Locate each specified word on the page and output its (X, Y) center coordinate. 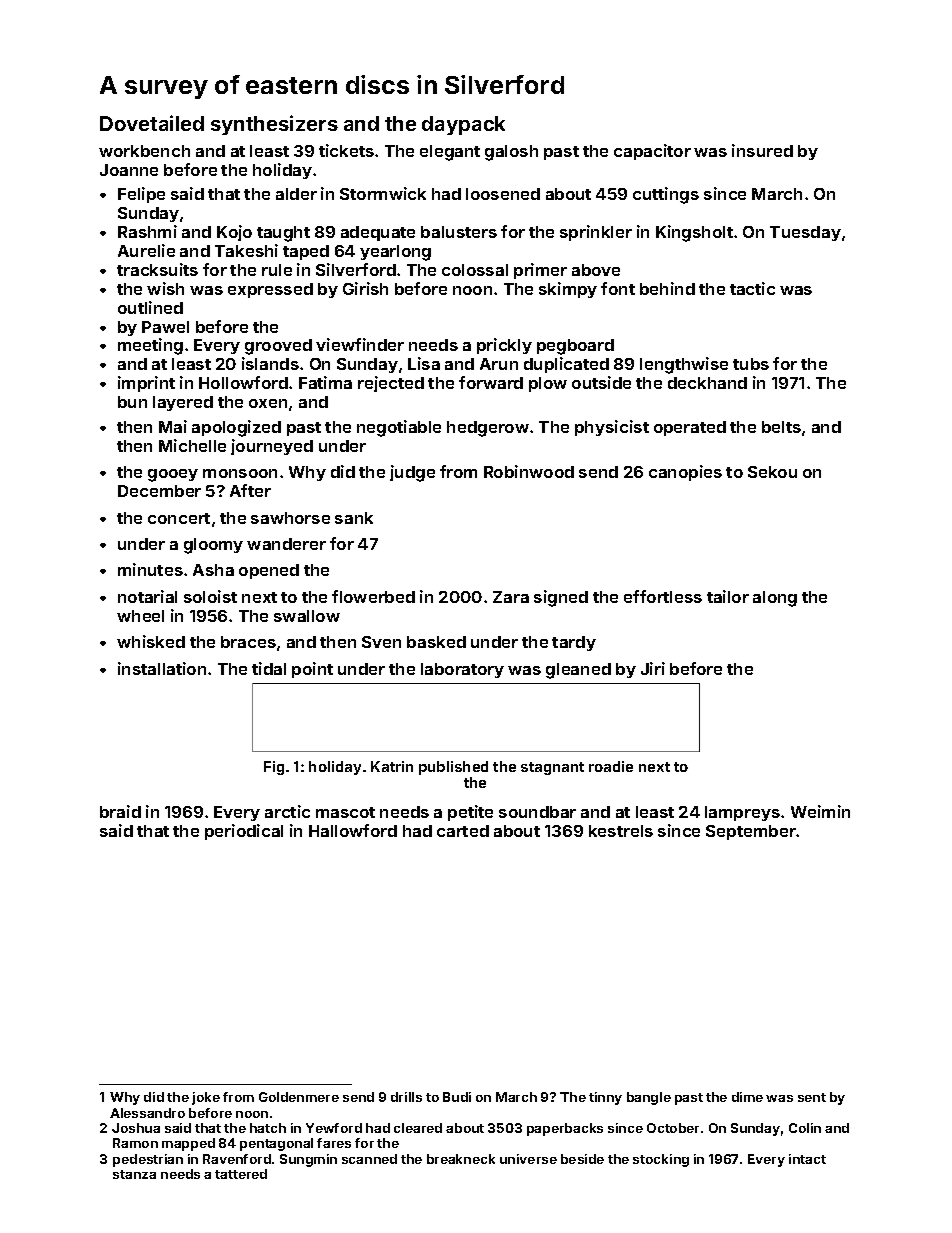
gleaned (578, 671)
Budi (457, 1097)
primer (540, 271)
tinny (605, 1098)
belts (781, 427)
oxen (268, 403)
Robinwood (529, 471)
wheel (140, 616)
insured (762, 150)
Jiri (653, 668)
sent (812, 1097)
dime (747, 1097)
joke (206, 1098)
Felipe (141, 195)
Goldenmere (299, 1097)
